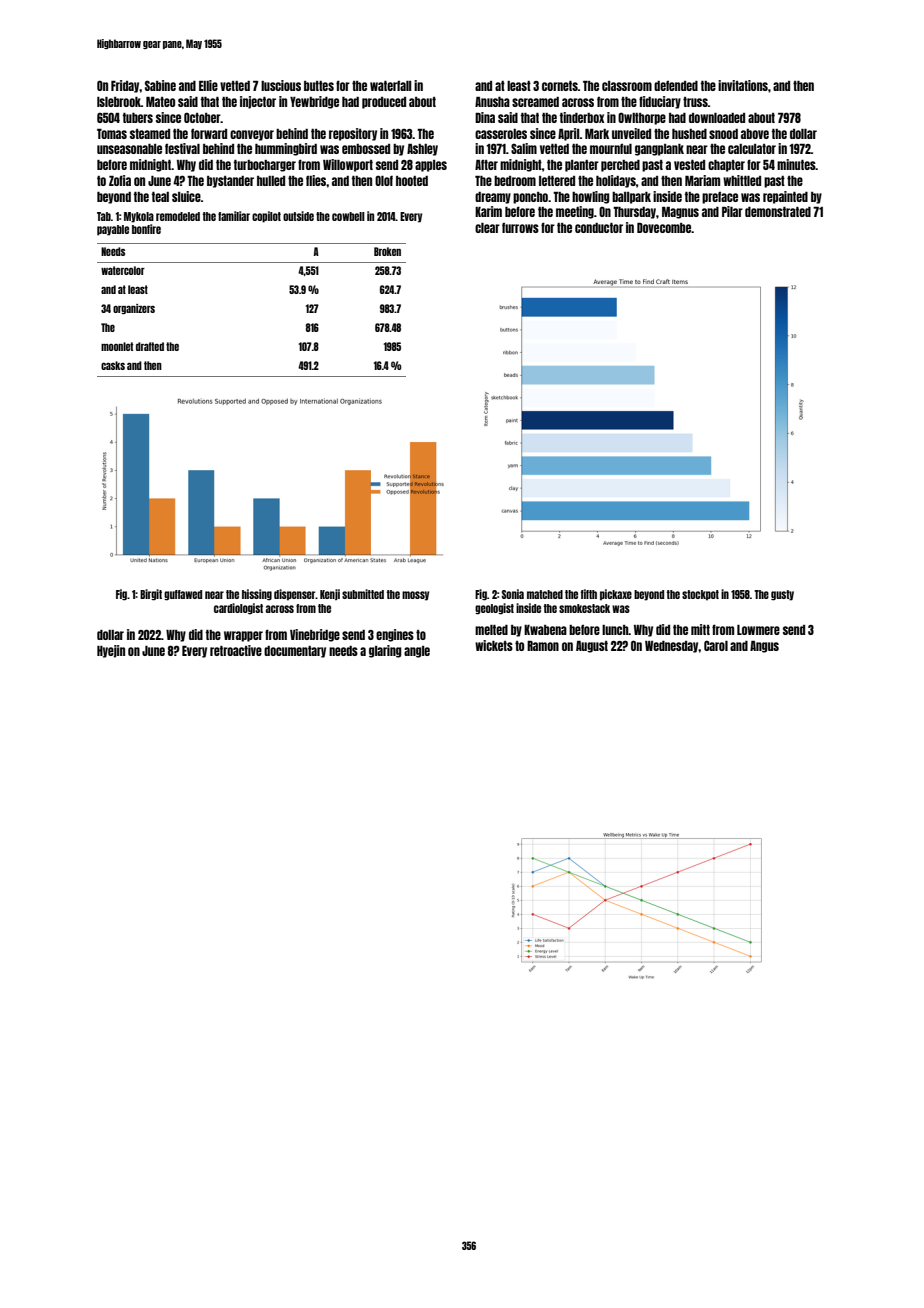  I want to click on demonstrated, so click(778, 212).
